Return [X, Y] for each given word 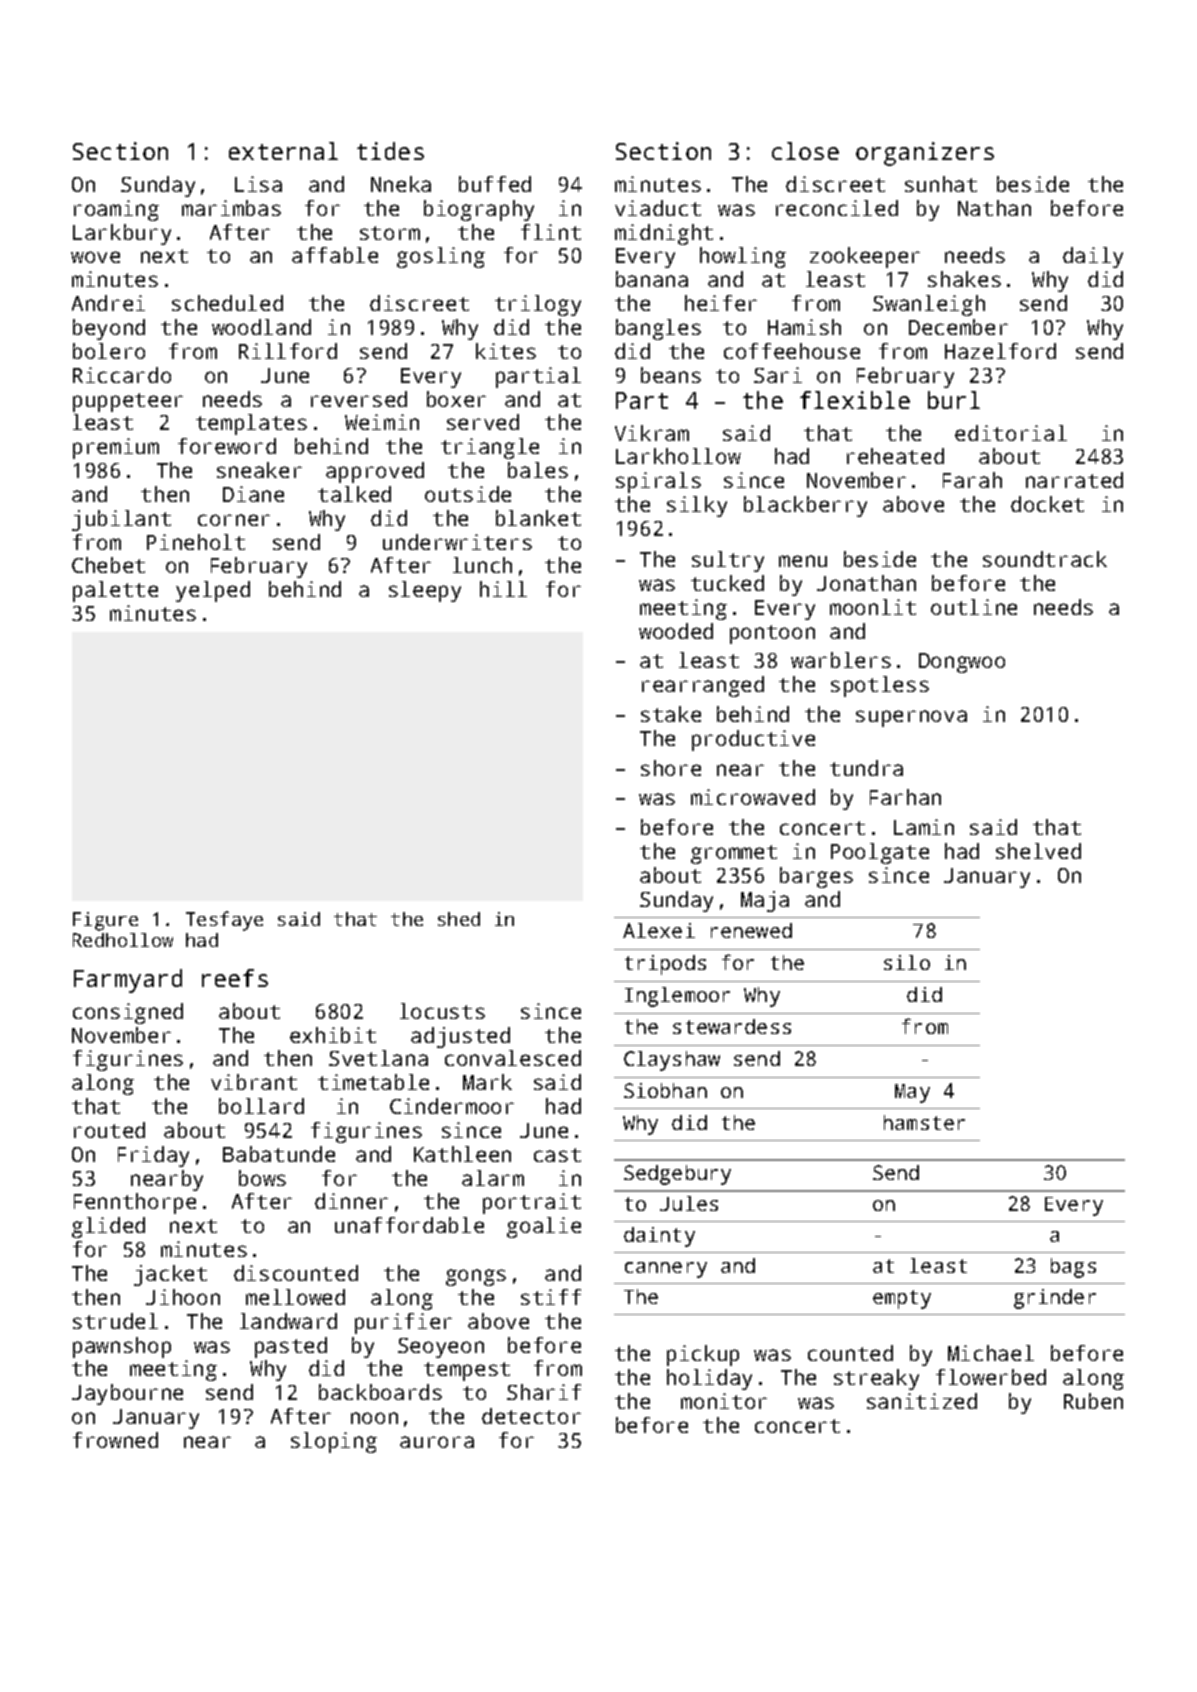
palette [115, 591]
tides [390, 151]
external [283, 151]
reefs [235, 978]
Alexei [659, 930]
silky [697, 506]
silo [907, 962]
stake [671, 714]
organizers [925, 154]
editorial [1011, 433]
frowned [115, 1440]
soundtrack [1045, 559]
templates [251, 424]
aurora [437, 1442]
